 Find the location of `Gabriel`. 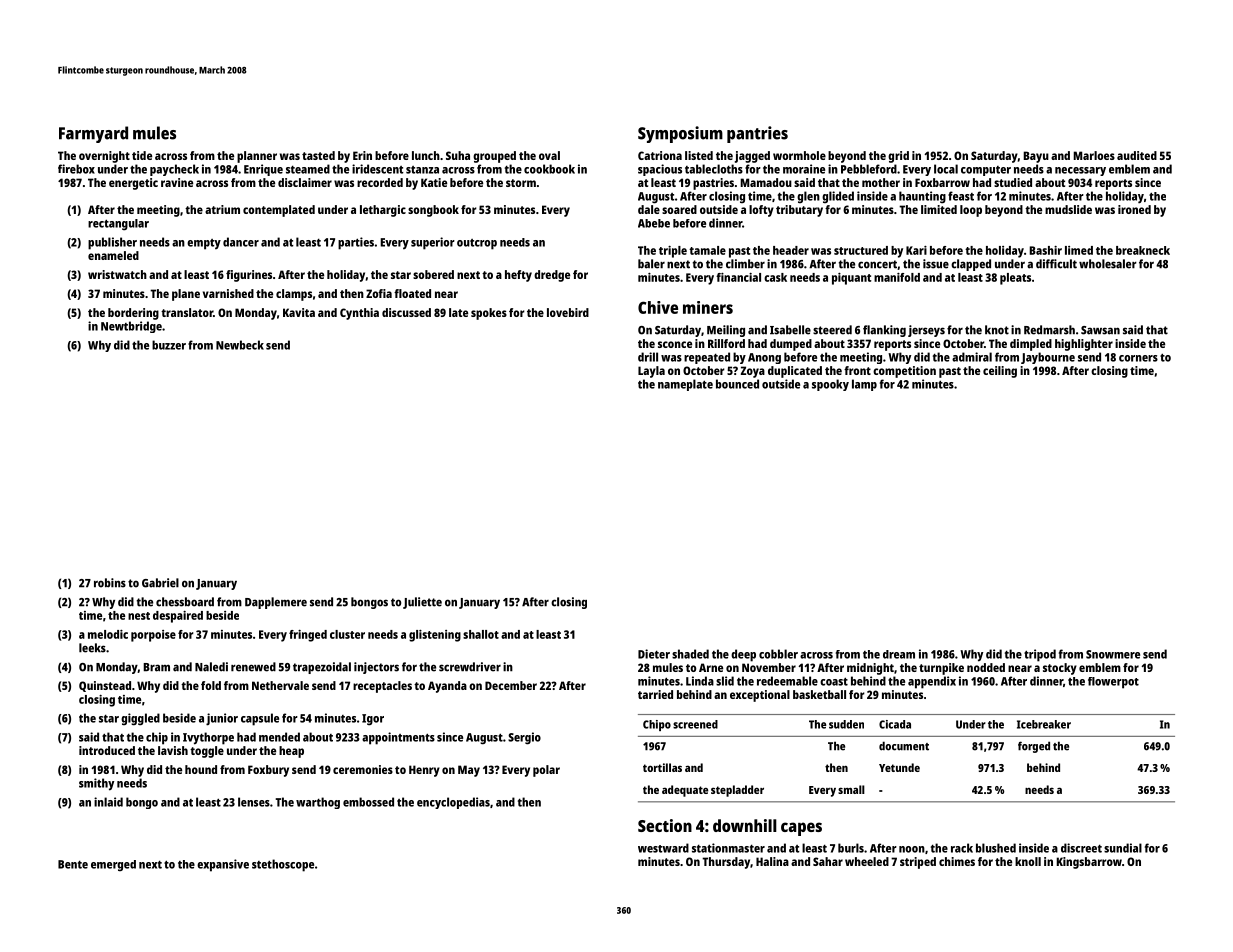

Gabriel is located at coordinates (160, 583).
